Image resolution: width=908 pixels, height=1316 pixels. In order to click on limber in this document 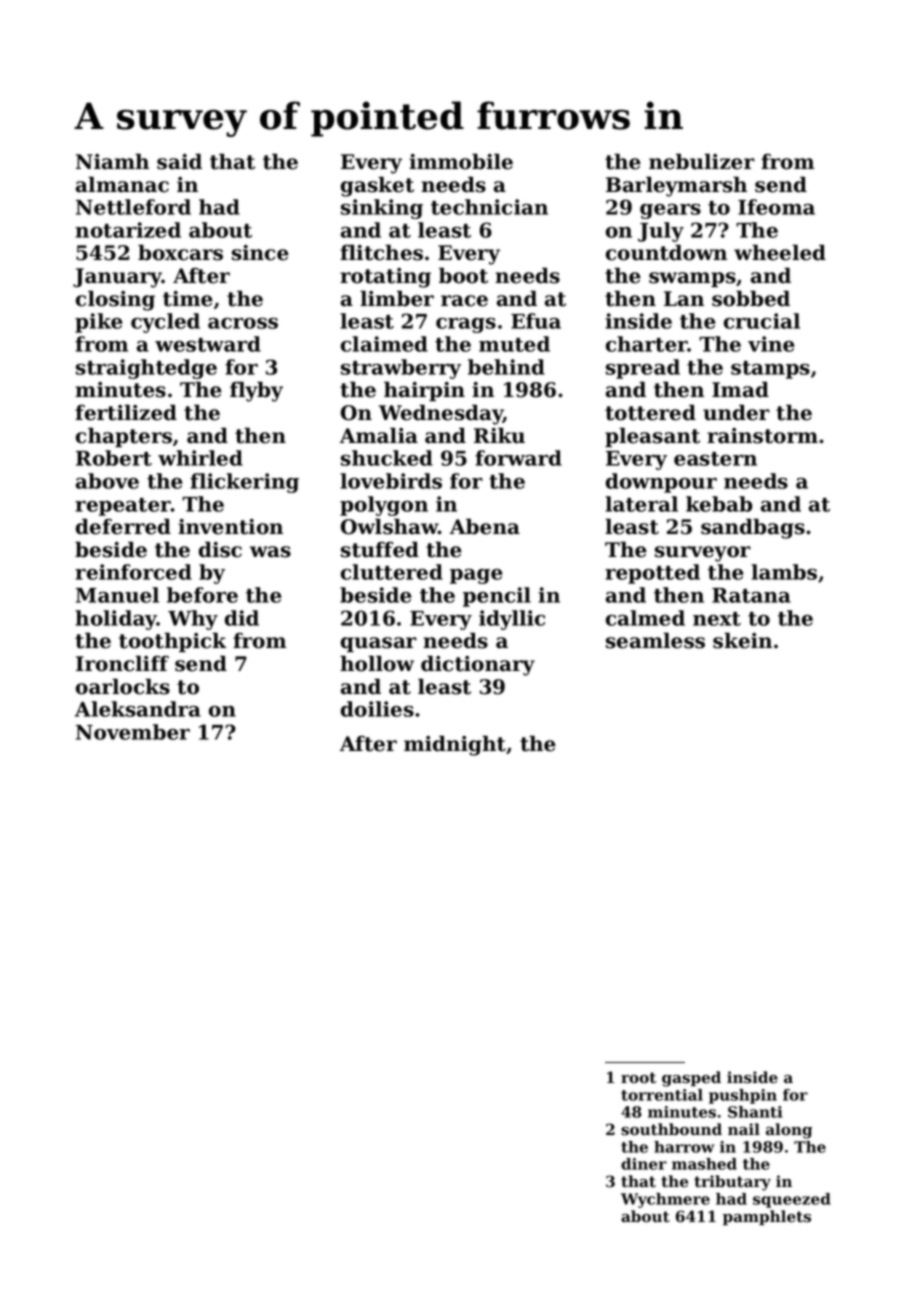, I will do `click(397, 298)`.
